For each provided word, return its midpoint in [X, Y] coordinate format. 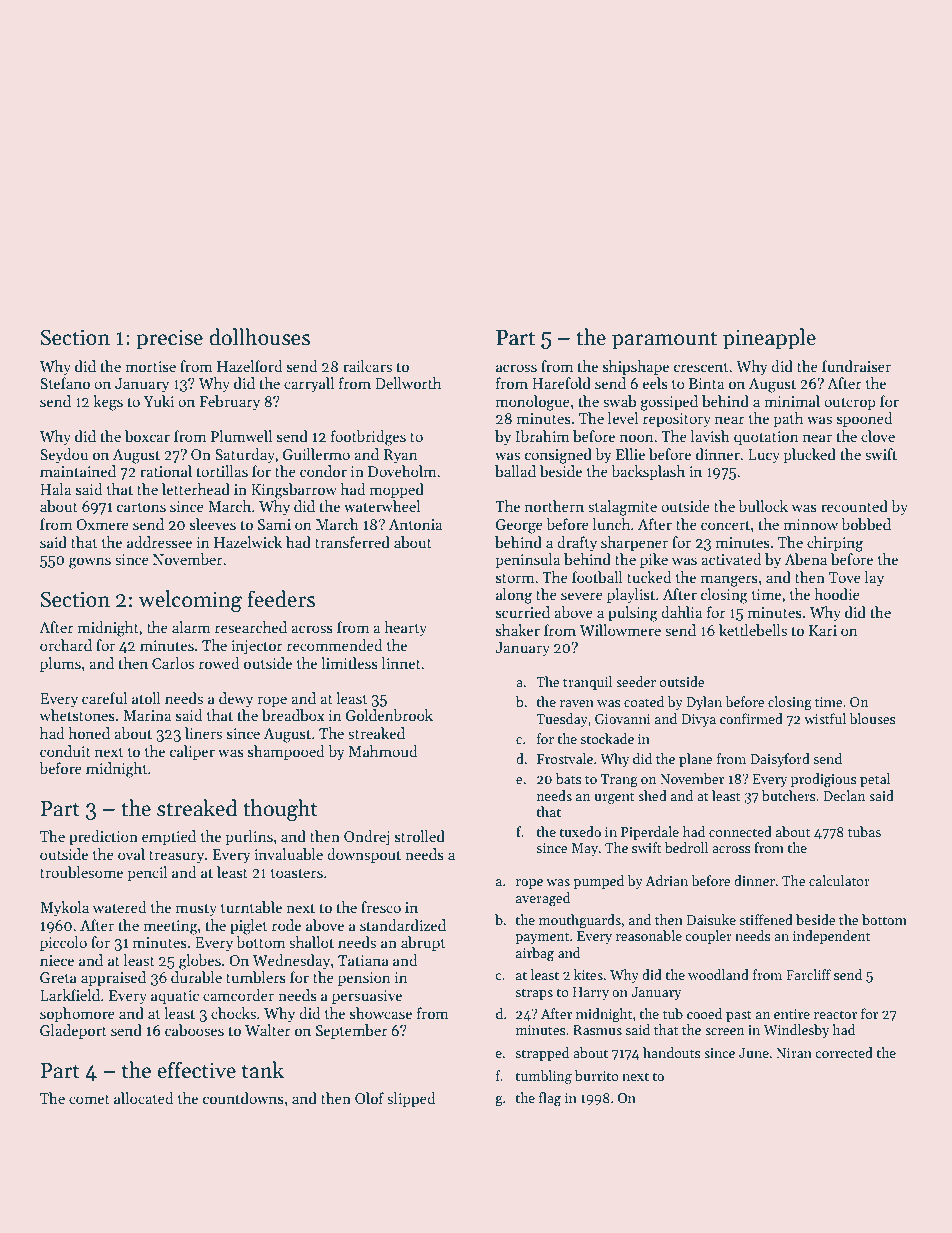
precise [169, 339]
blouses [872, 718]
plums [60, 664]
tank [263, 1070]
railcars [367, 366]
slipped [411, 1099]
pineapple [769, 339]
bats [569, 778]
